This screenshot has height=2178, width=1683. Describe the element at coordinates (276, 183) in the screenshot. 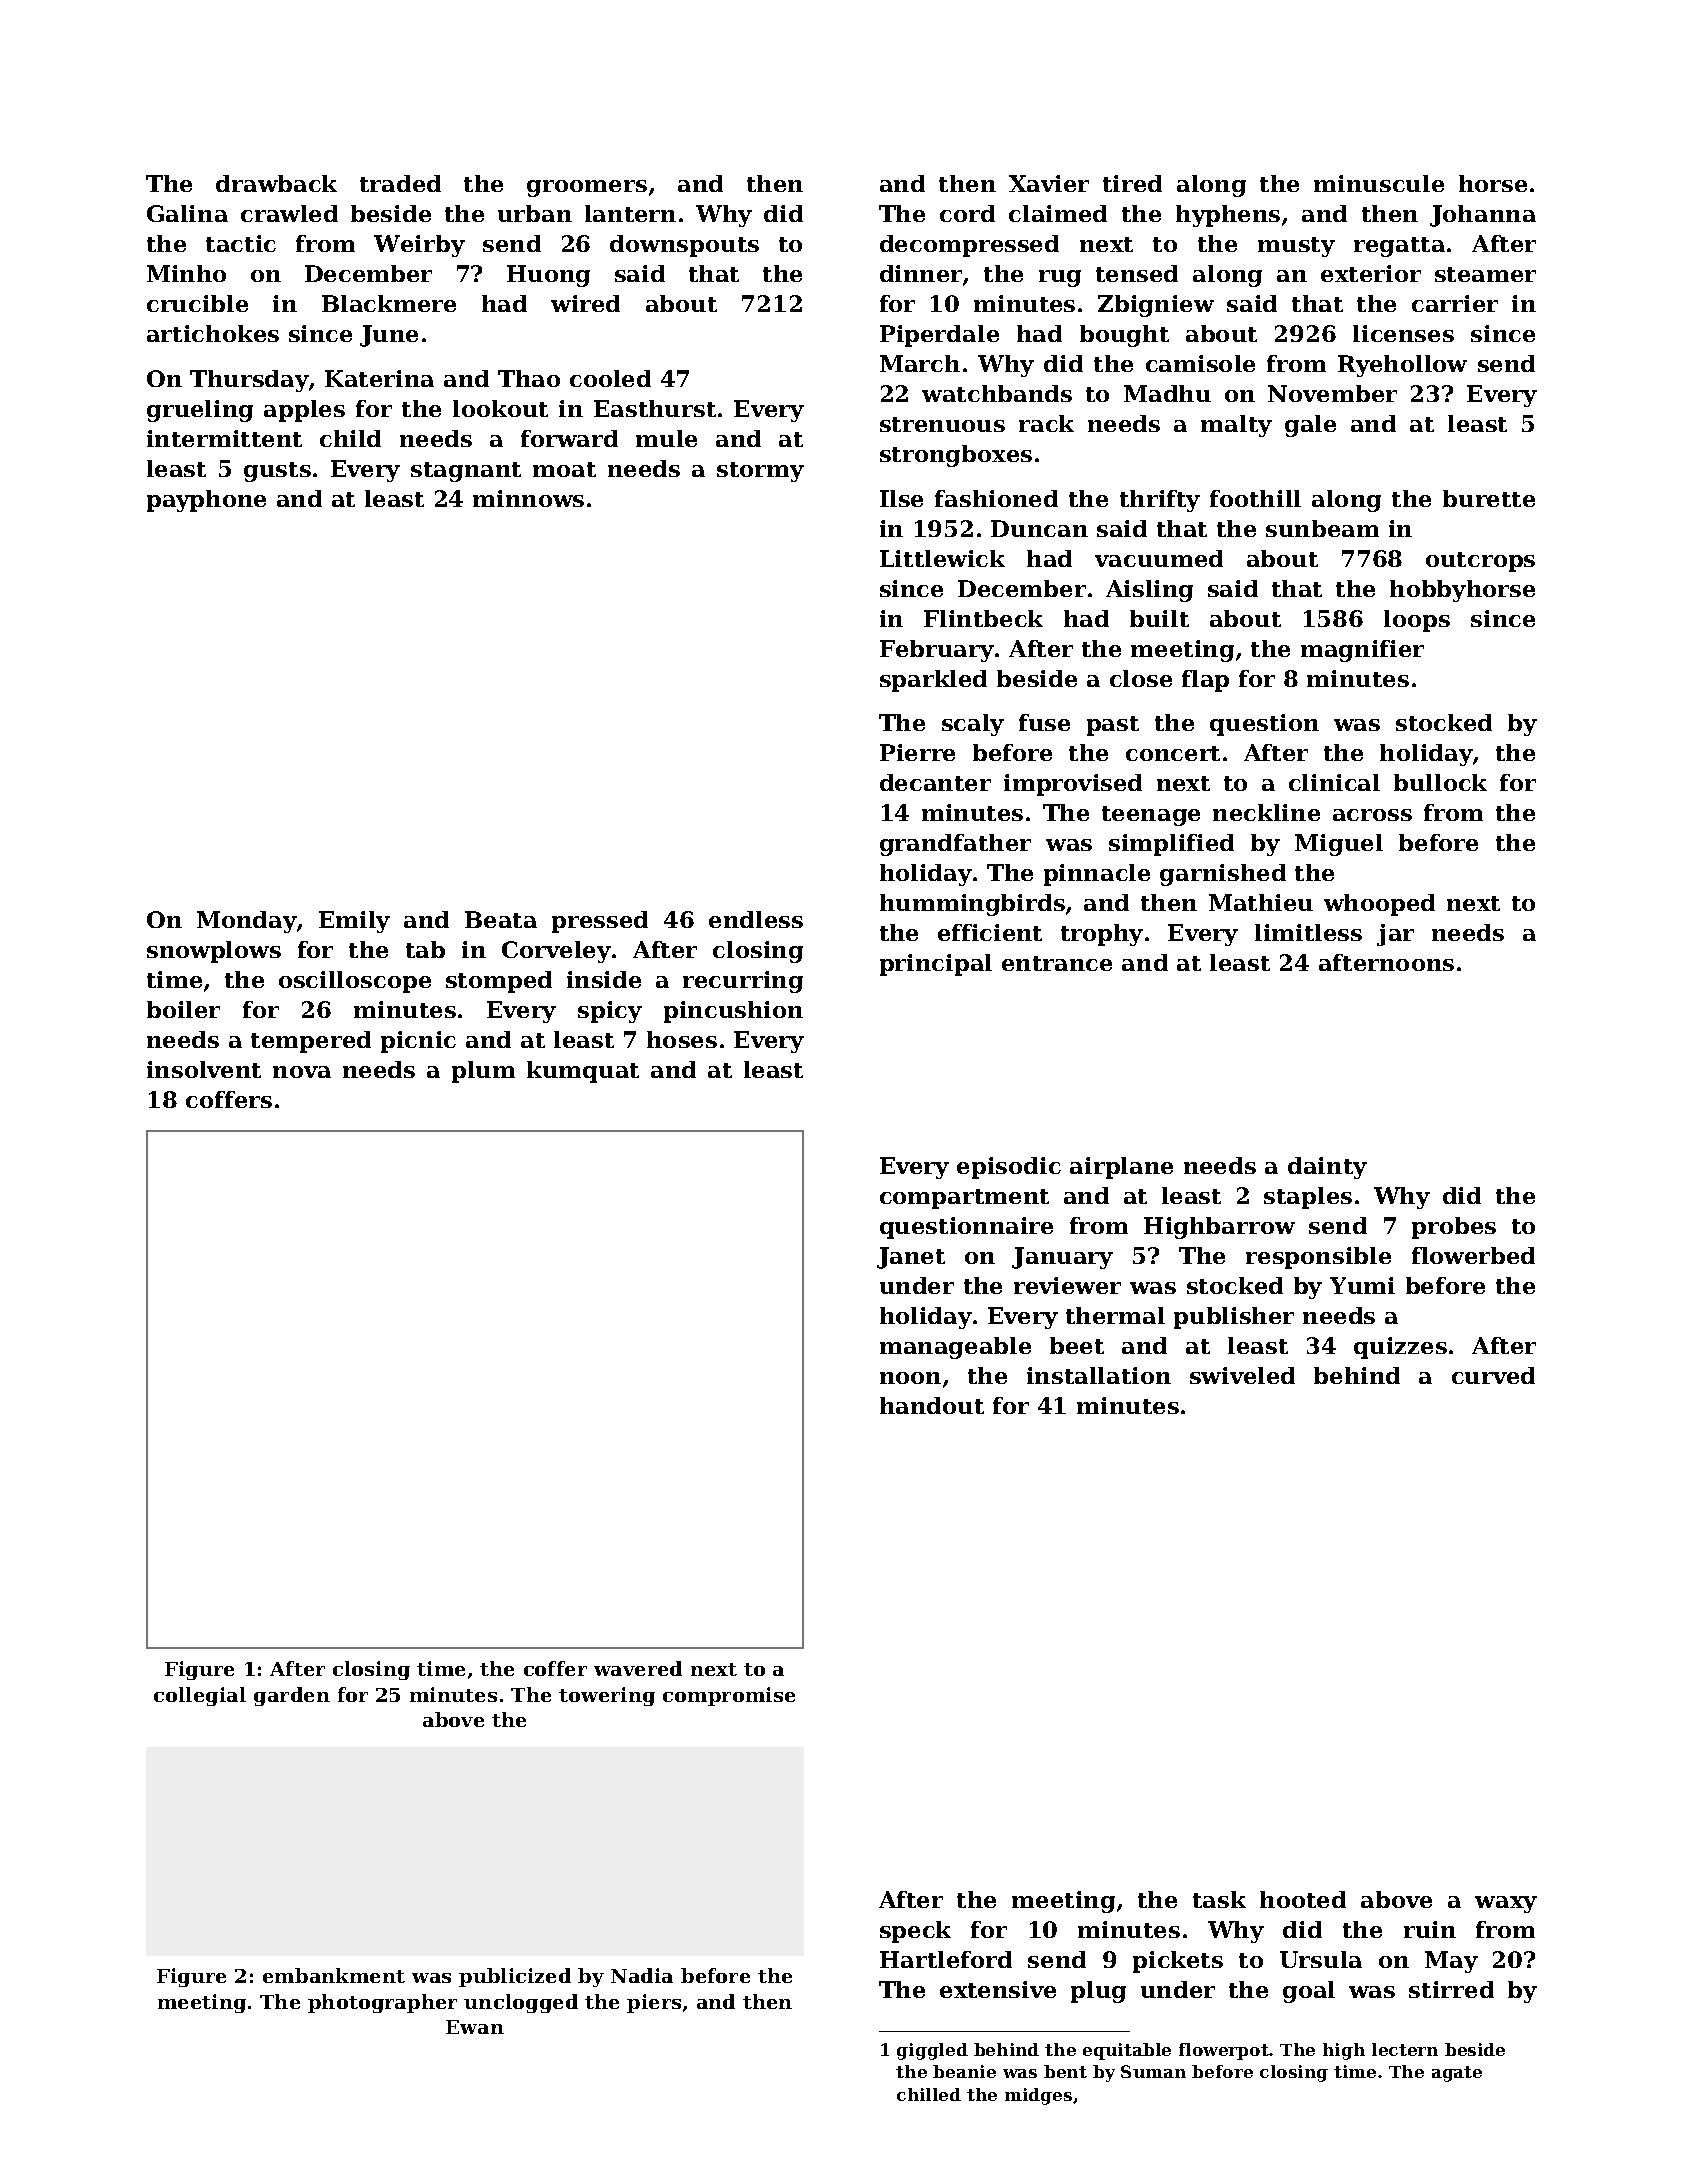

I see `drawback` at that location.
